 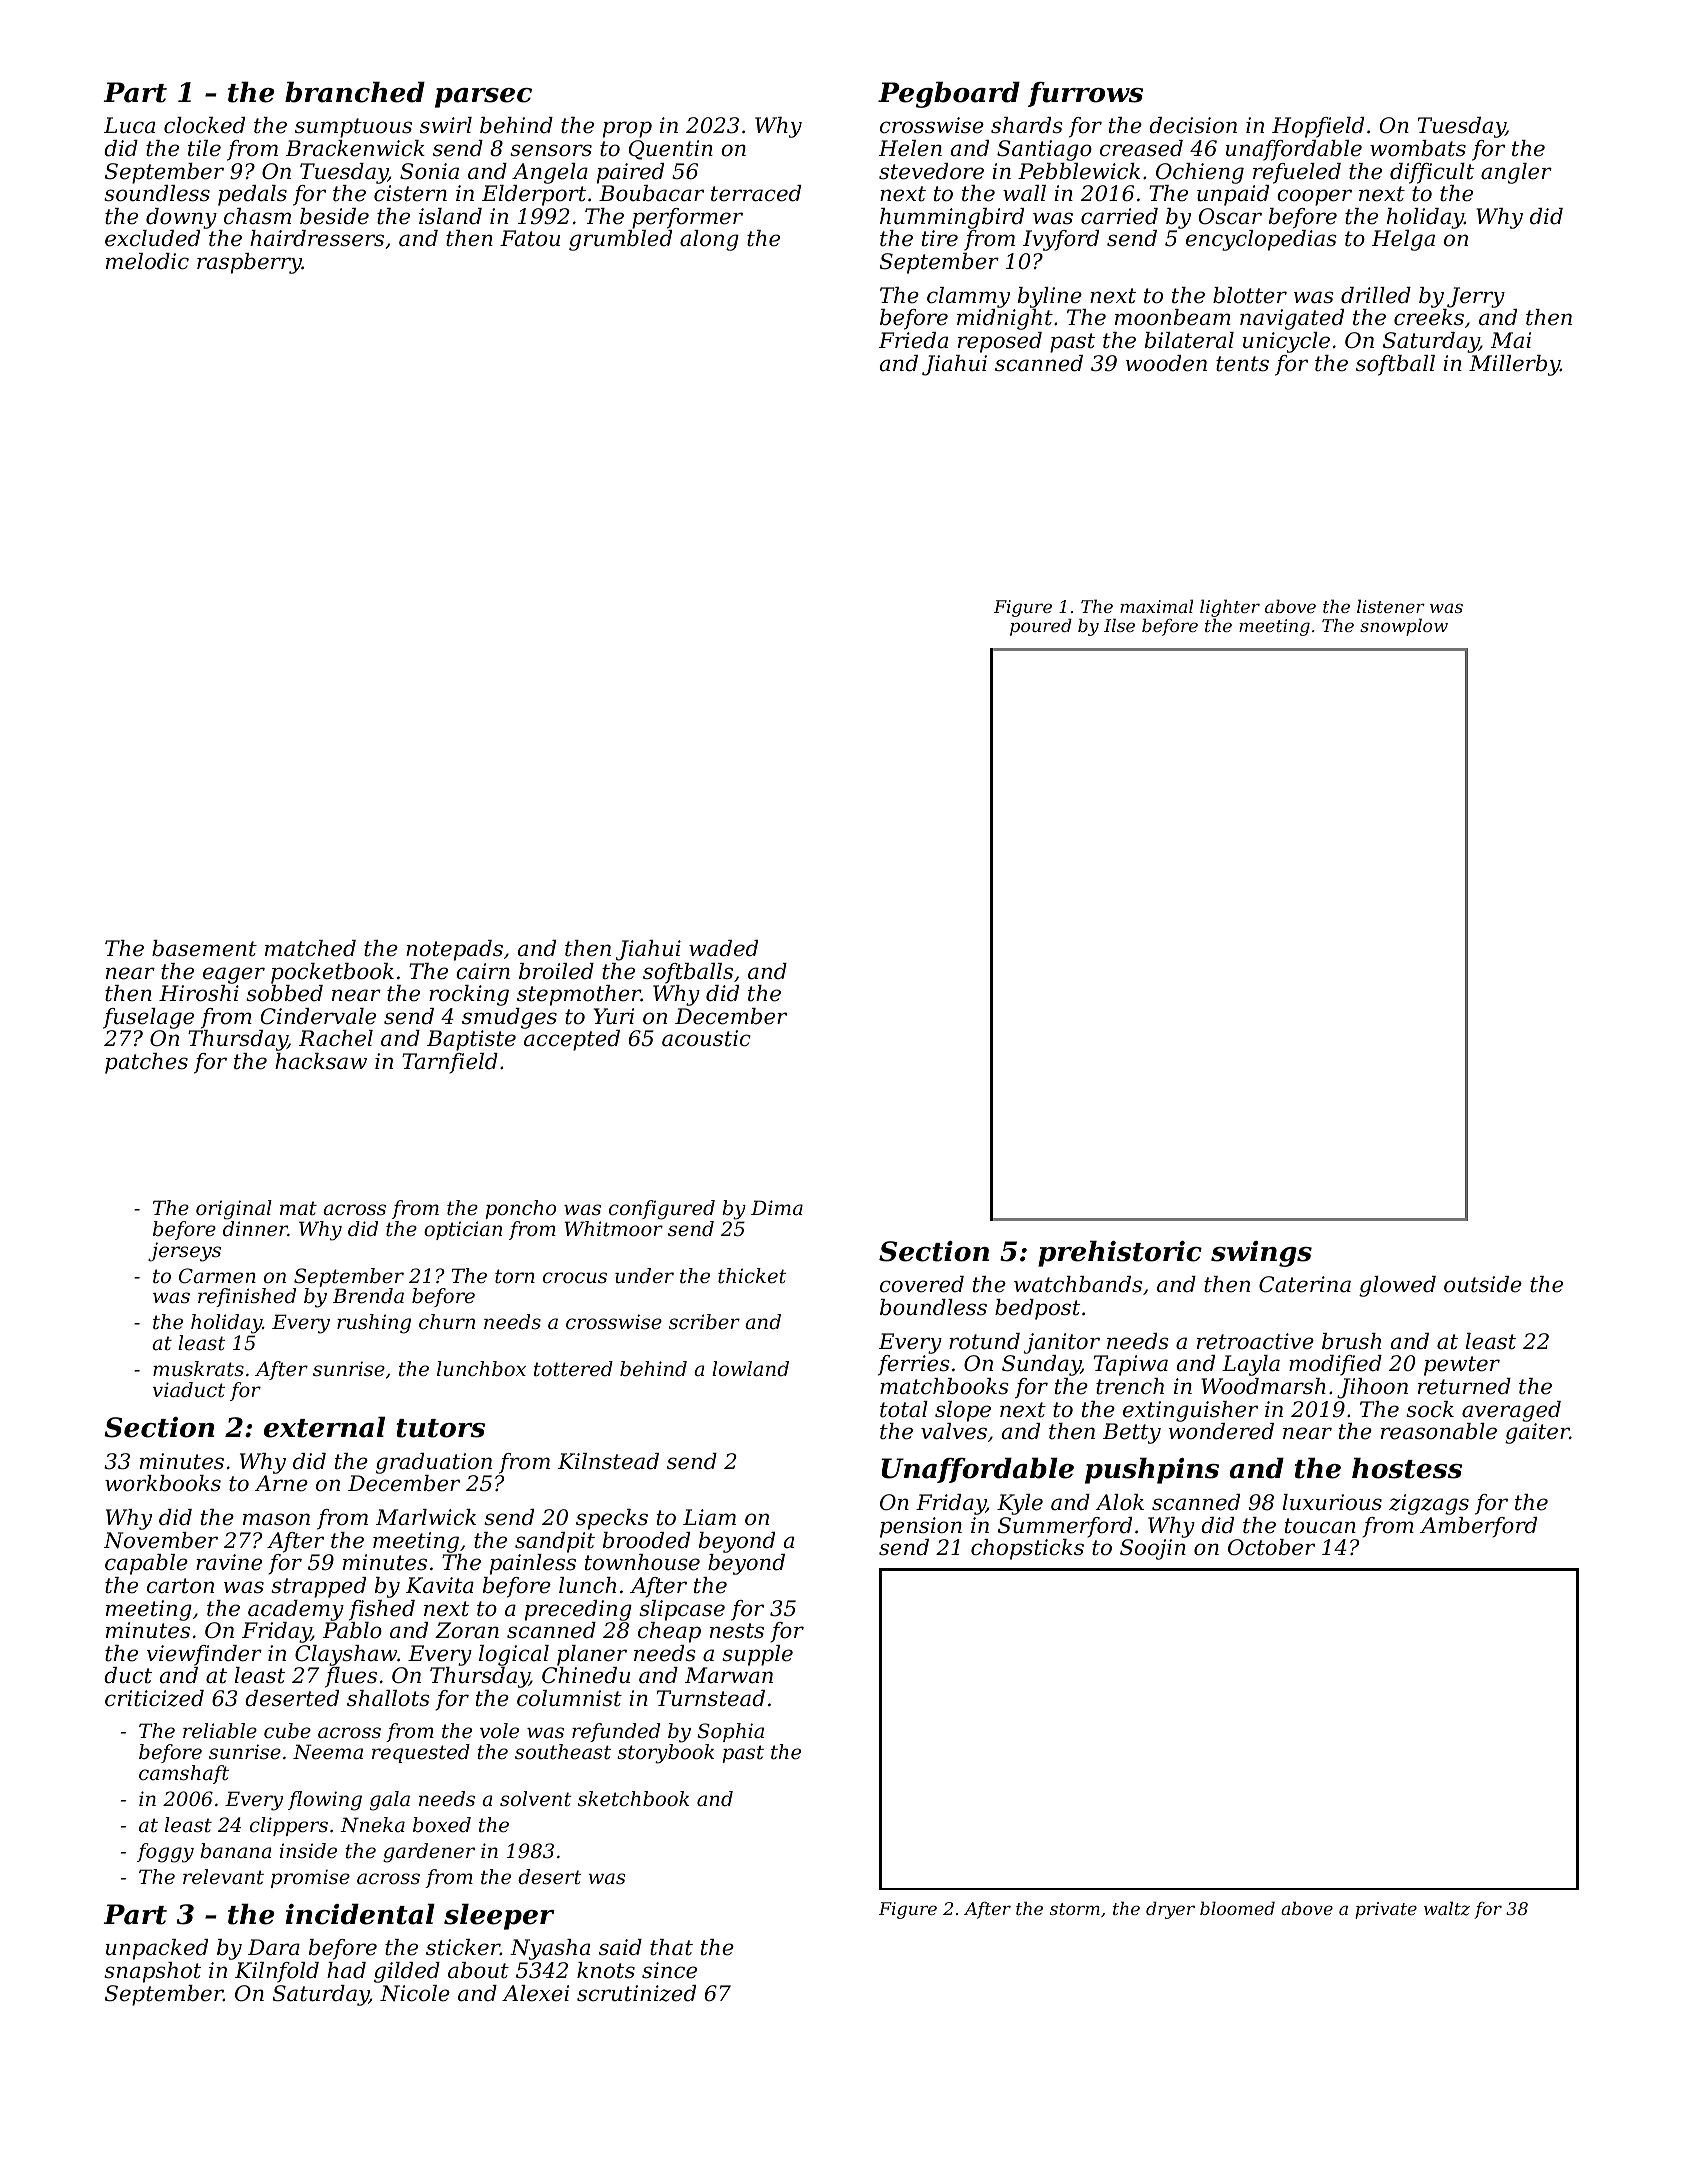 What do you see at coordinates (274, 1947) in the document?
I see `Dara` at bounding box center [274, 1947].
